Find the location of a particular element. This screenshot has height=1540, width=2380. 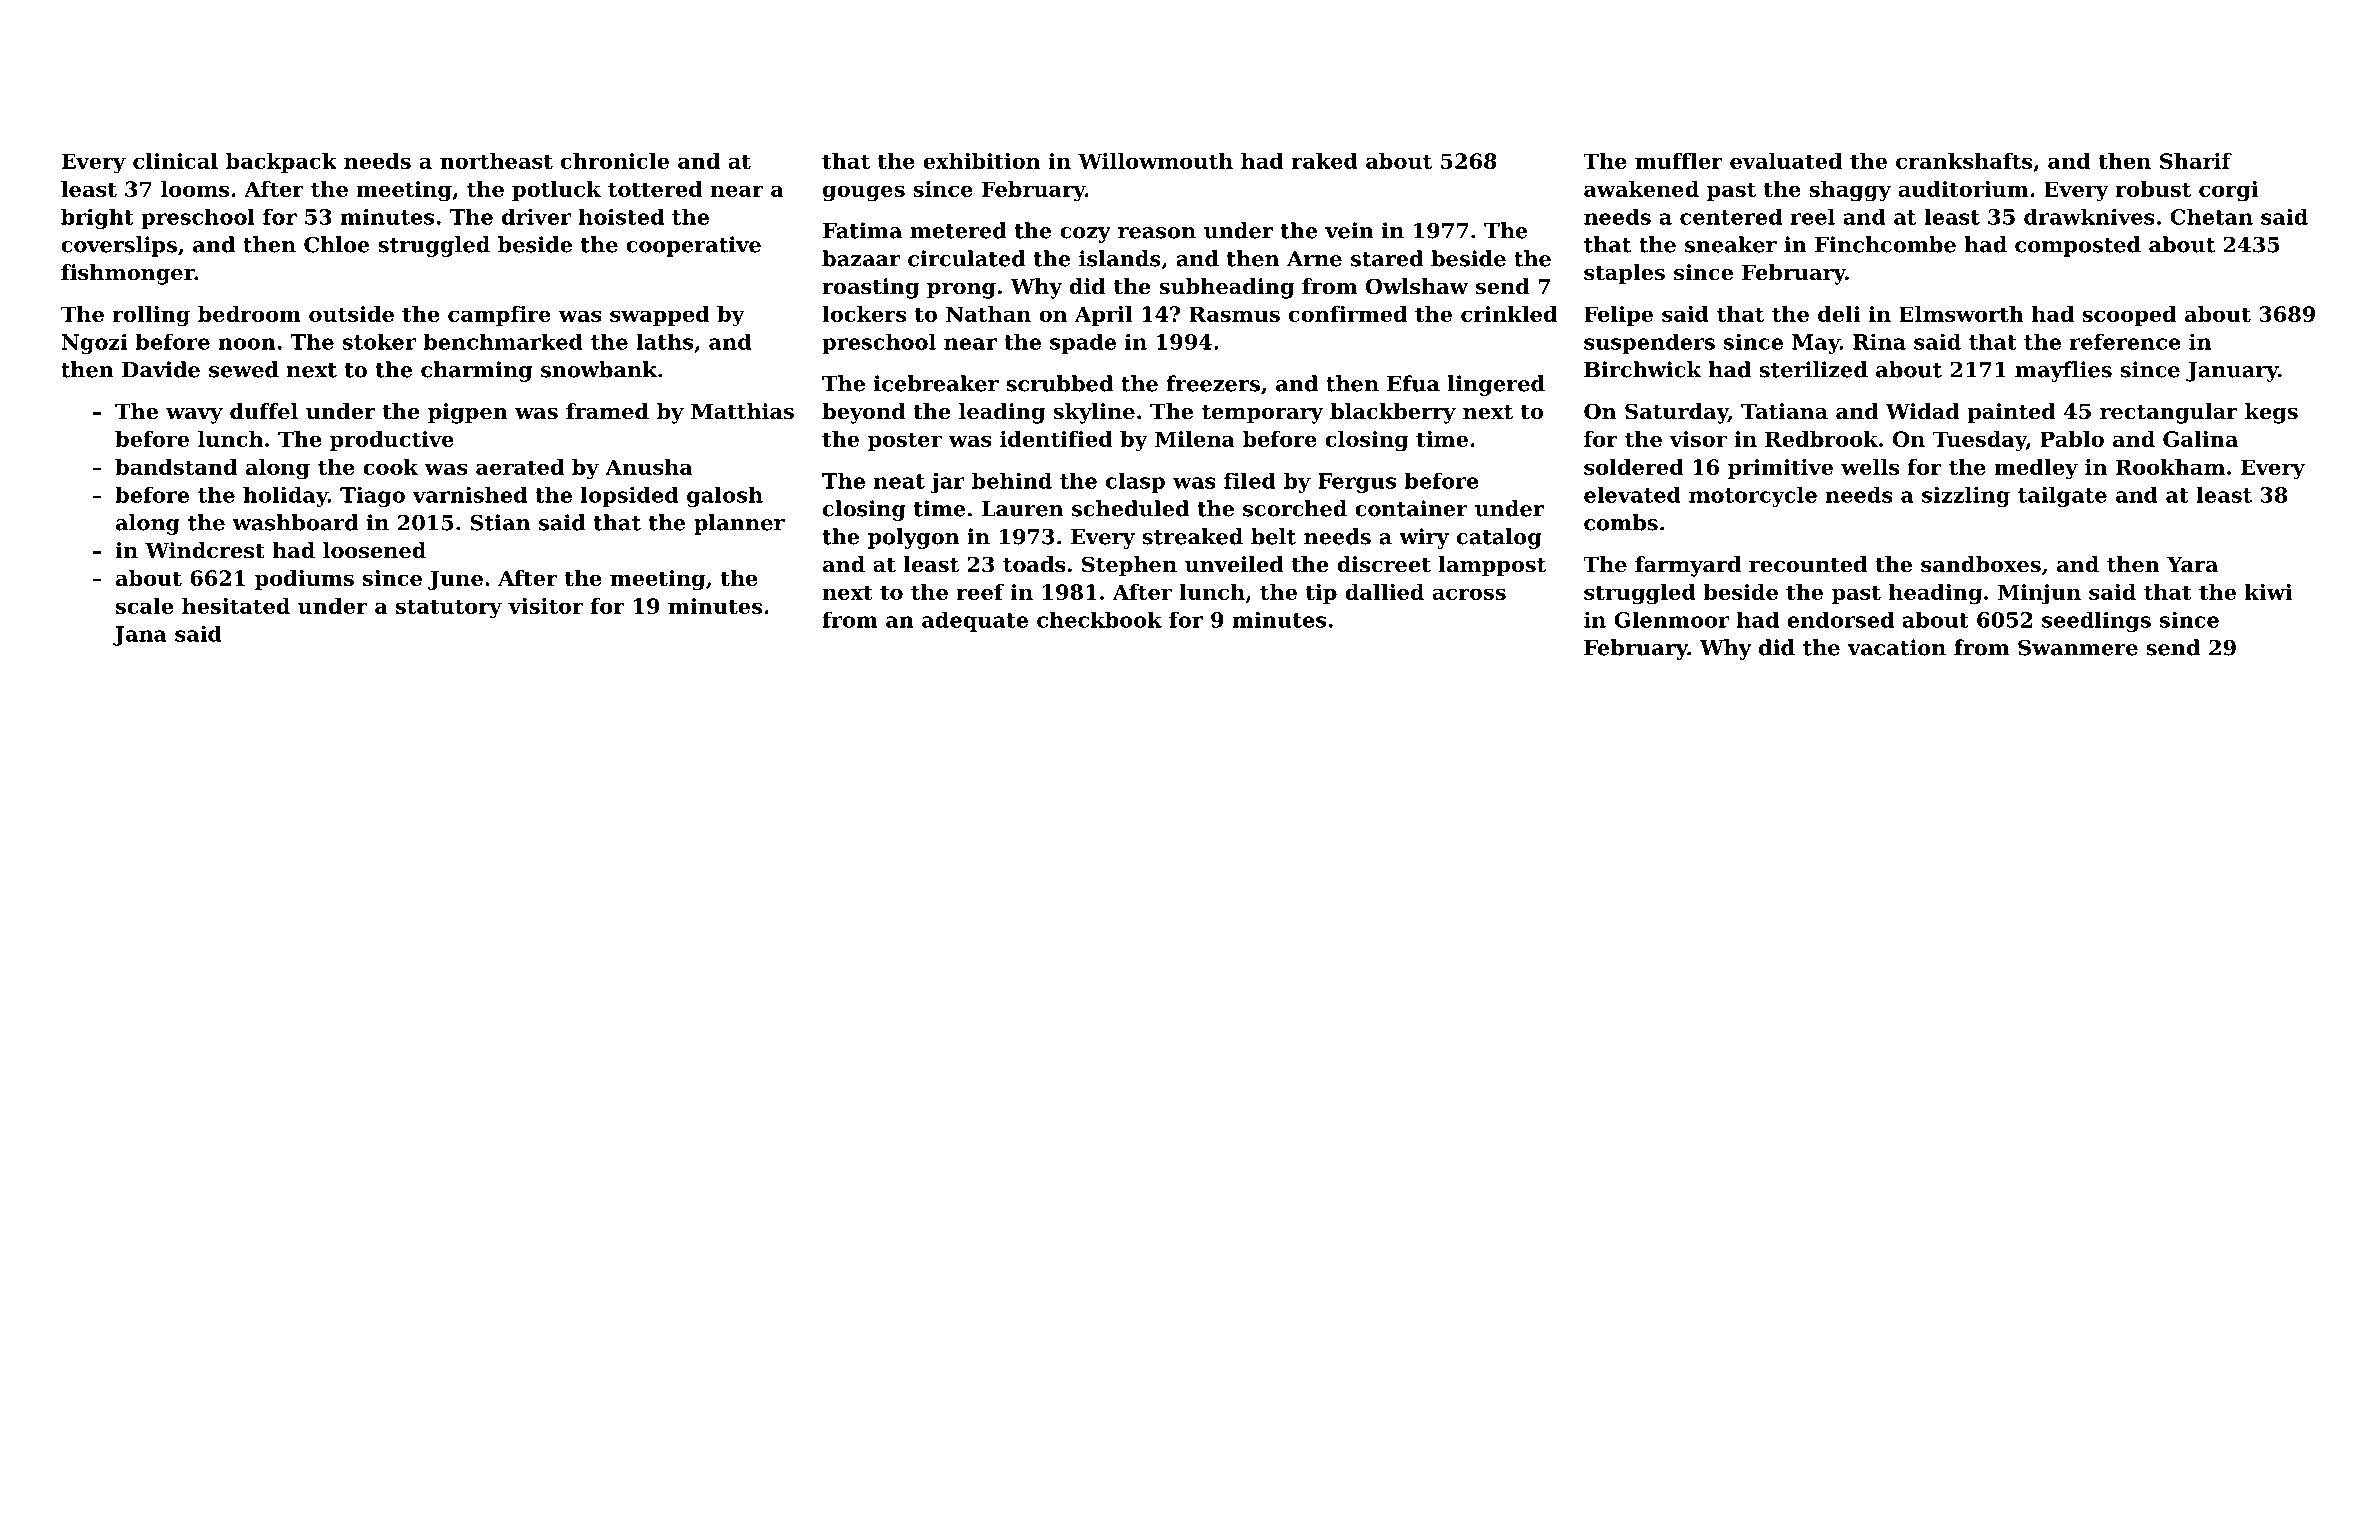

loosened is located at coordinates (374, 550).
